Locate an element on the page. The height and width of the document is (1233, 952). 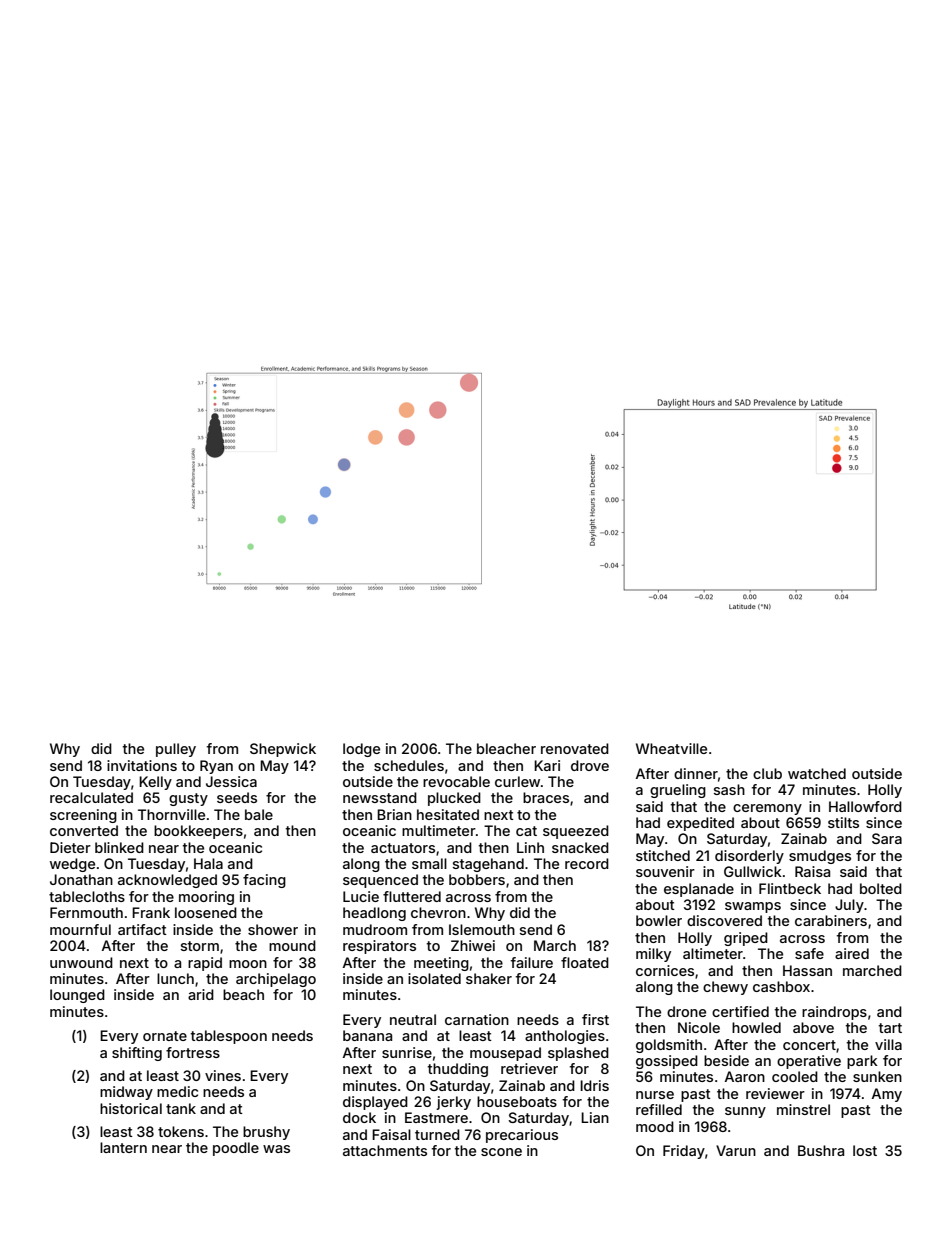
arid is located at coordinates (201, 994).
